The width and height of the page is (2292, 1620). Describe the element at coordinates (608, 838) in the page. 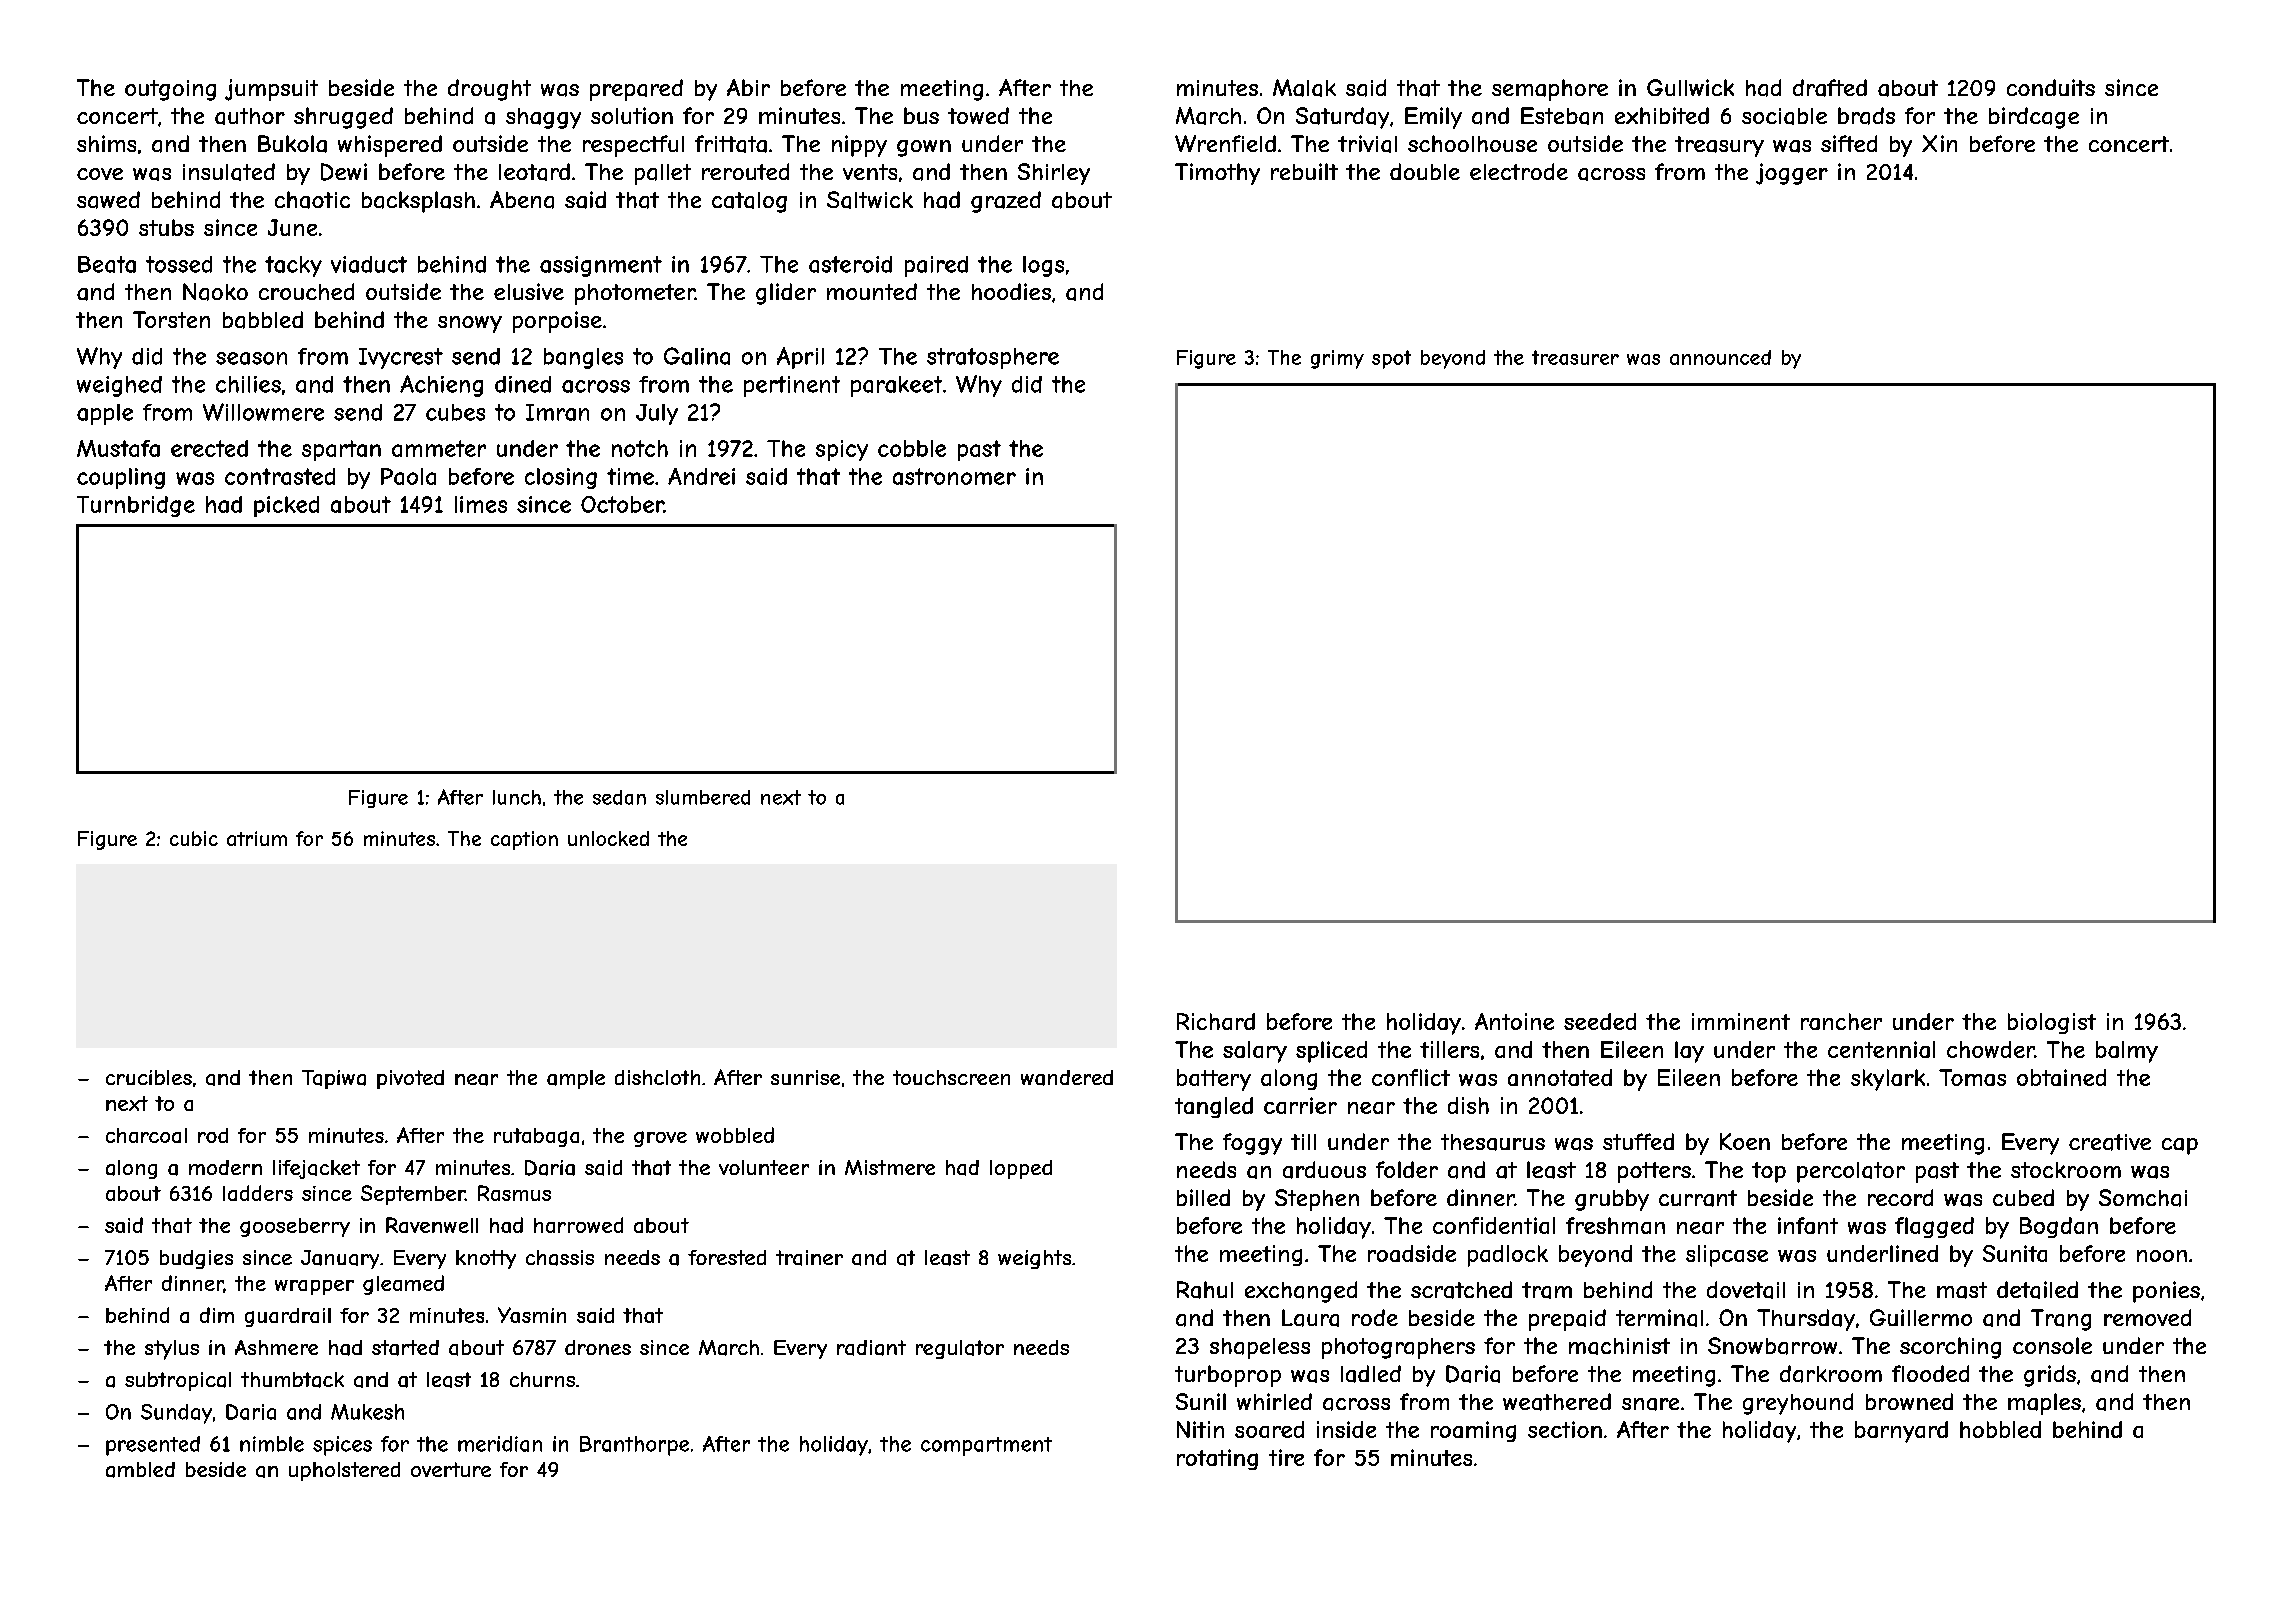

I see `unlocked` at that location.
